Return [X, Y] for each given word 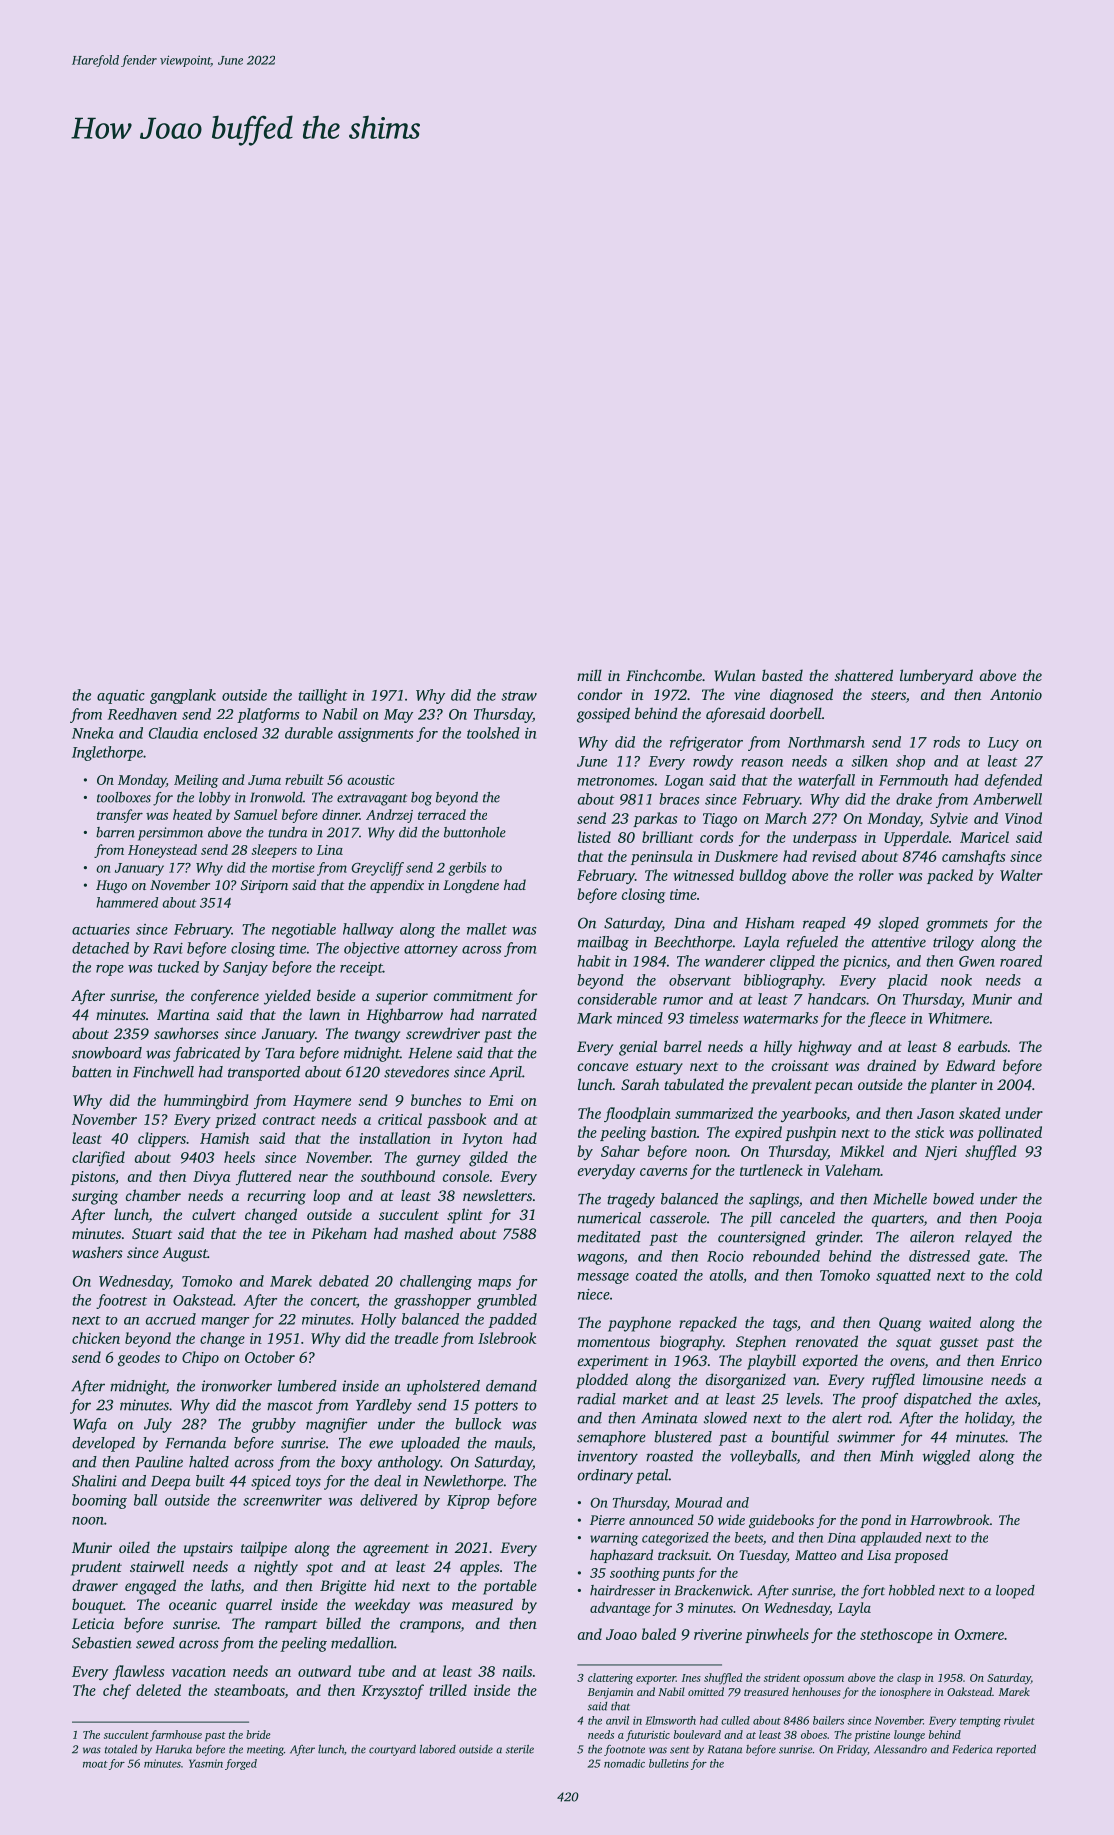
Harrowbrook [950, 1519]
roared [1021, 961]
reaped [824, 924]
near [313, 1178]
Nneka [93, 733]
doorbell [796, 713]
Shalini [94, 1481]
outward [324, 1671]
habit [594, 961]
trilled [448, 1690]
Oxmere [979, 1634]
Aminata [669, 1418]
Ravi [168, 948]
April [505, 1073]
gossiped [603, 715]
